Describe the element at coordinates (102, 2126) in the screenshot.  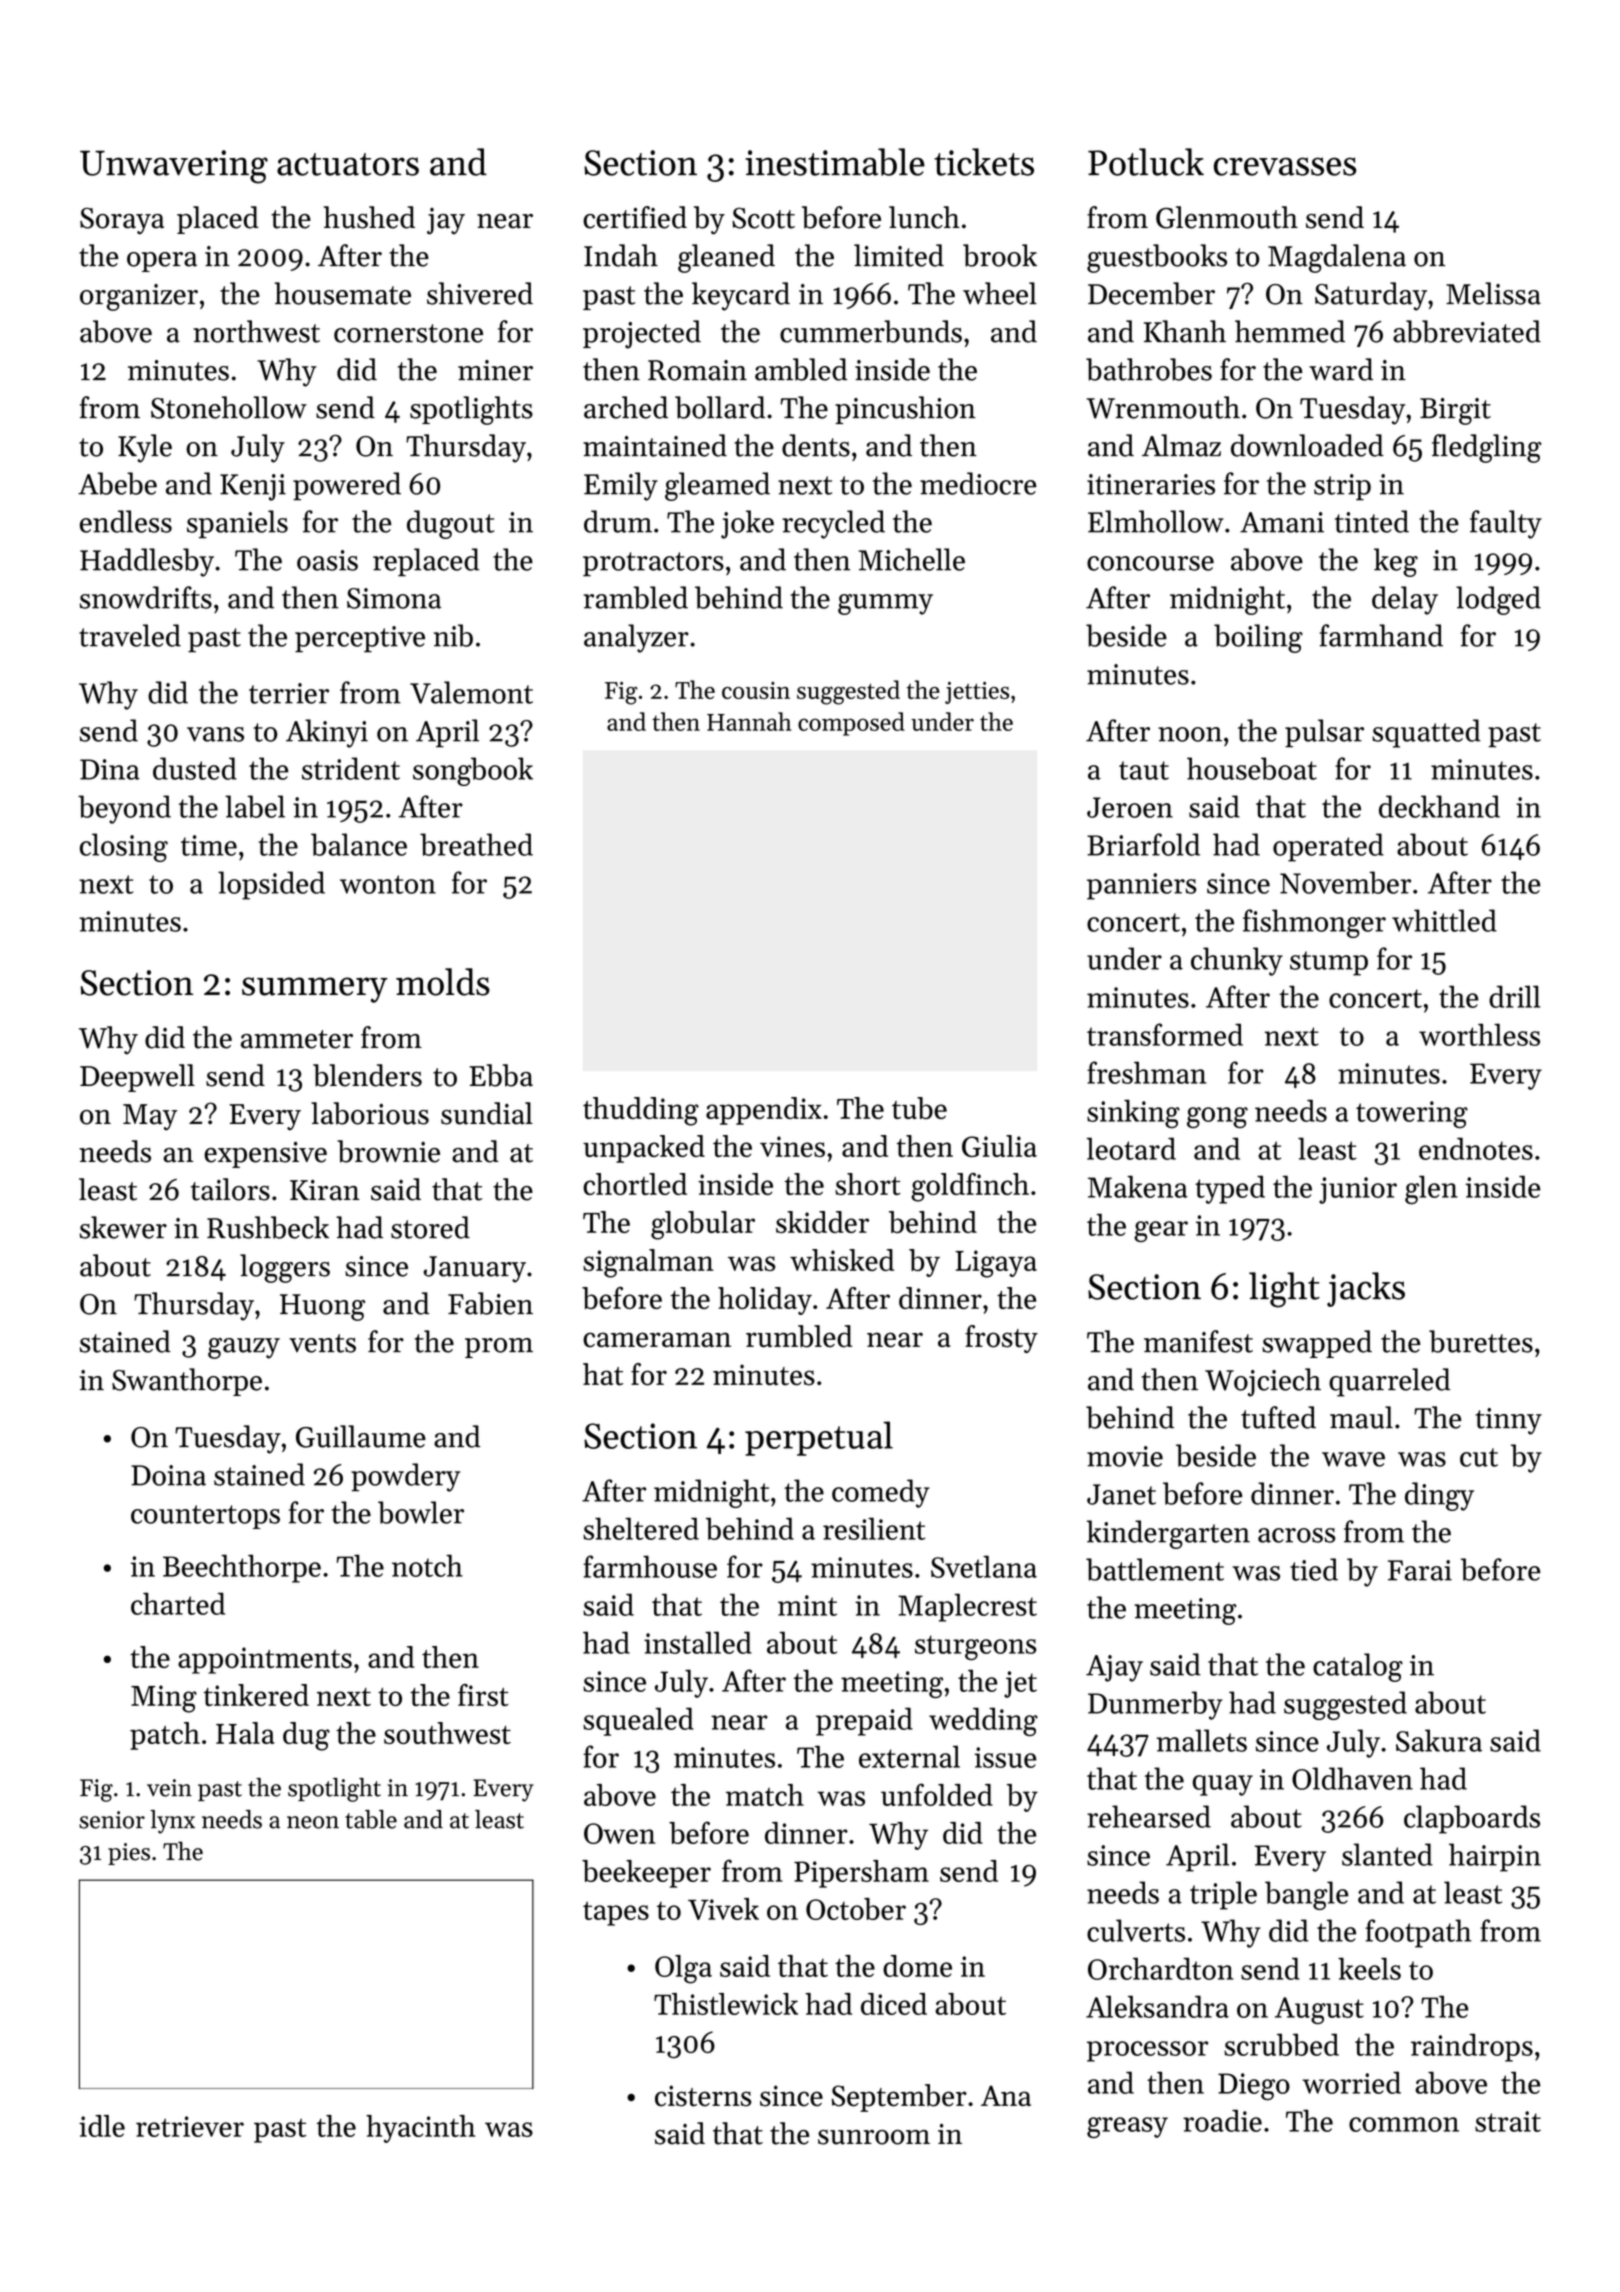
I see `idle` at that location.
